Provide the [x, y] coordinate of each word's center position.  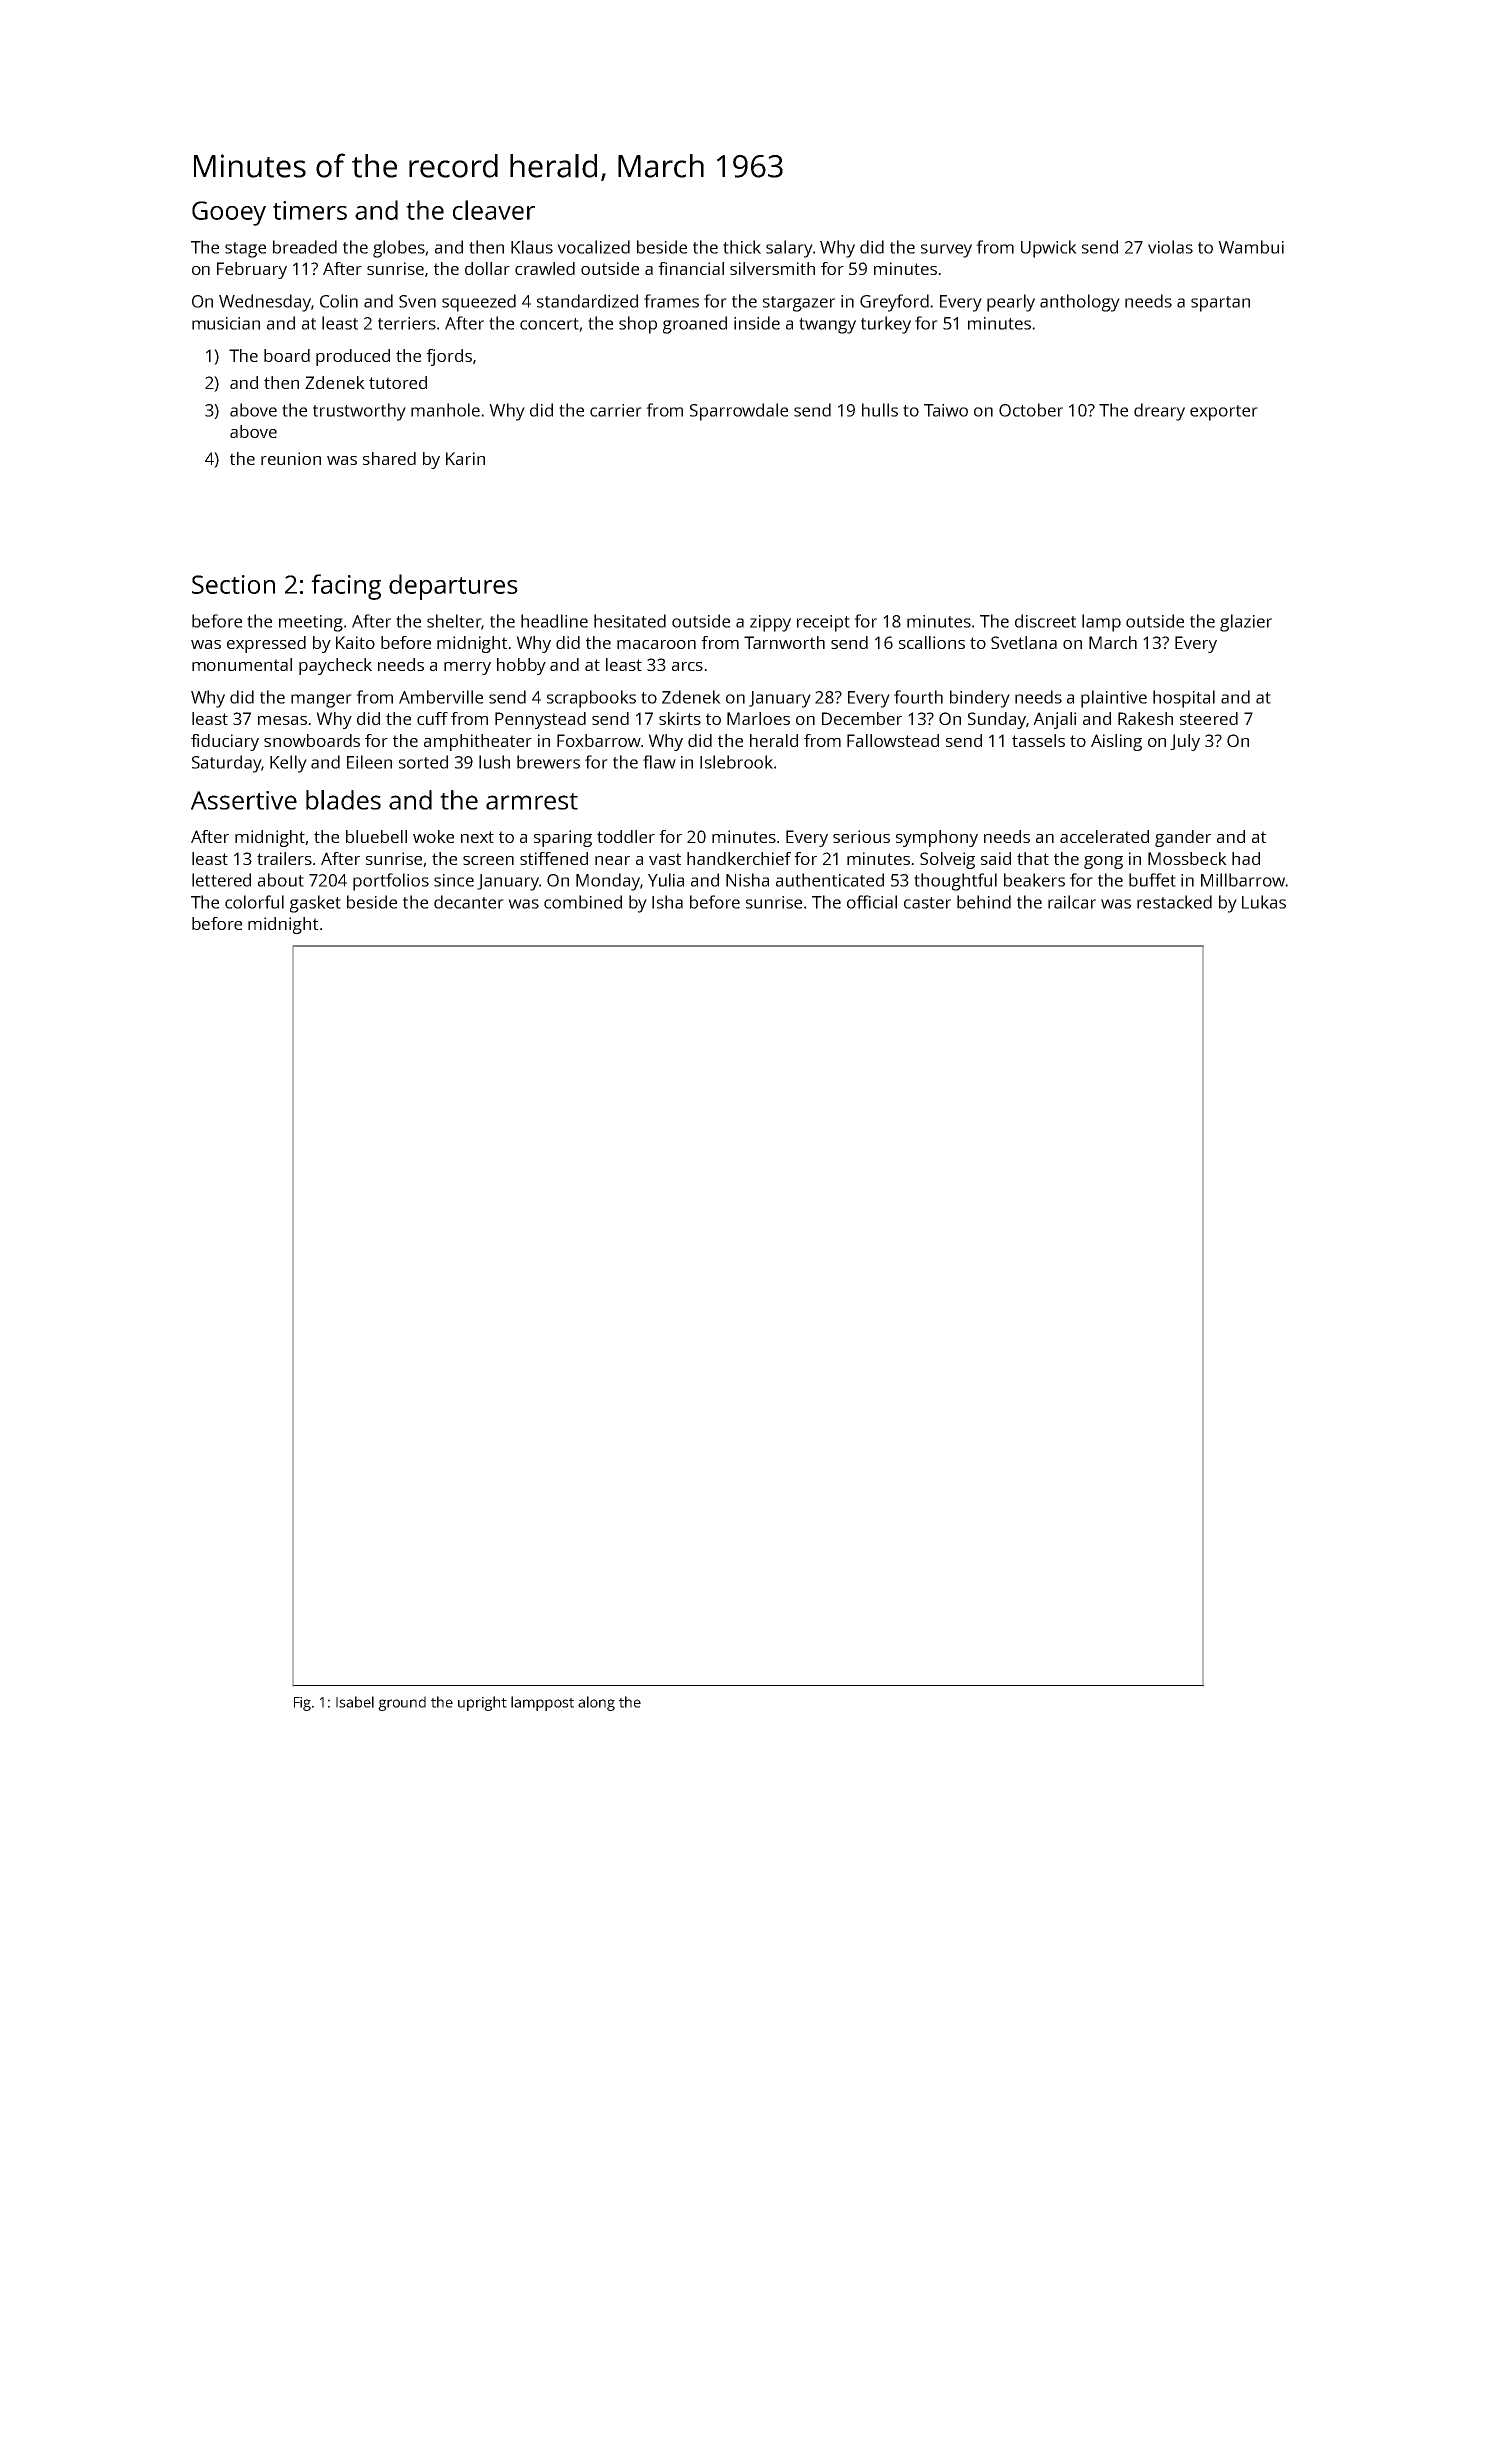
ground [402, 1703]
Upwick [1049, 249]
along [596, 1703]
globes [399, 249]
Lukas [1264, 902]
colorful [254, 902]
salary [789, 249]
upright [482, 1703]
